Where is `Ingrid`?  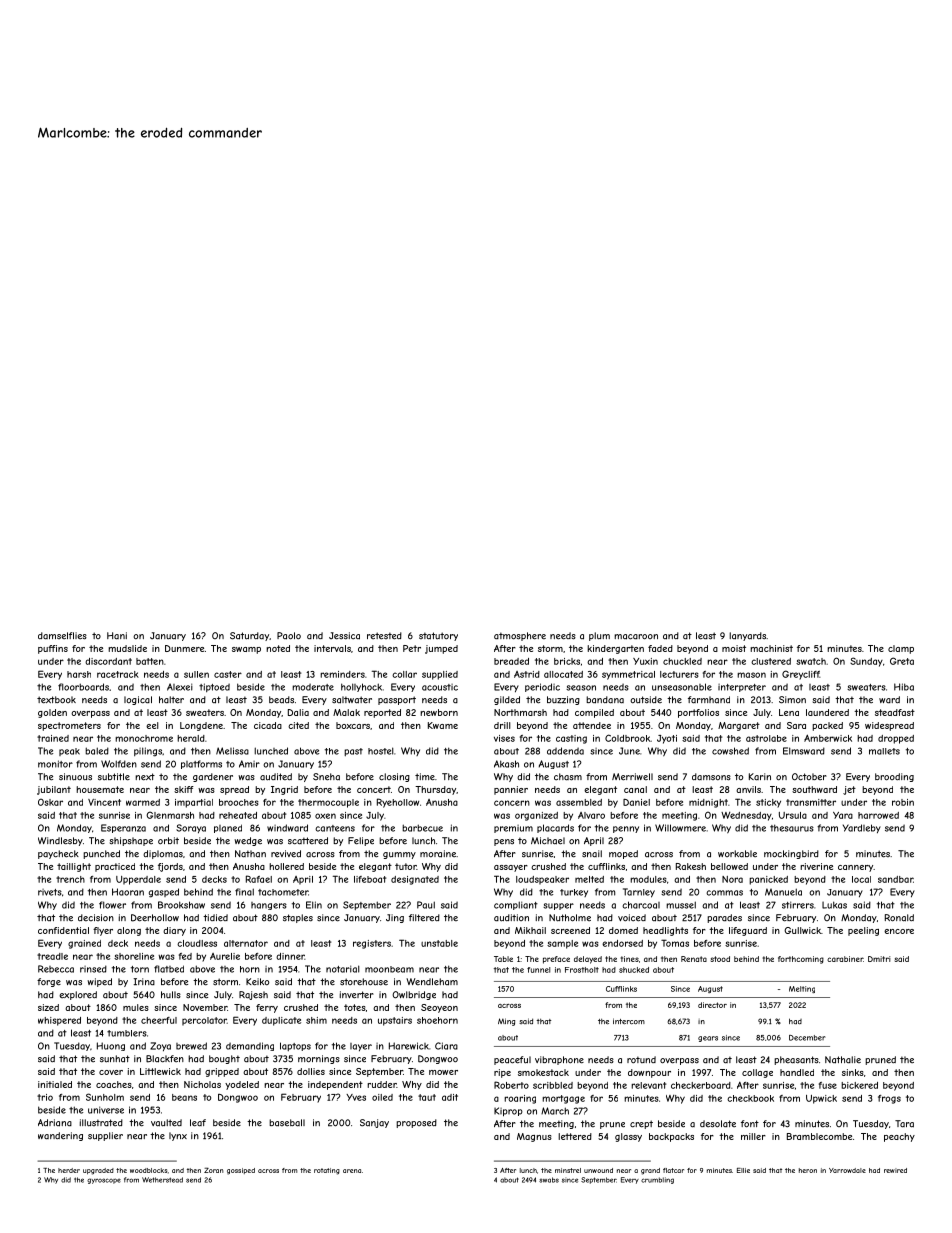 Ingrid is located at coordinates (284, 790).
